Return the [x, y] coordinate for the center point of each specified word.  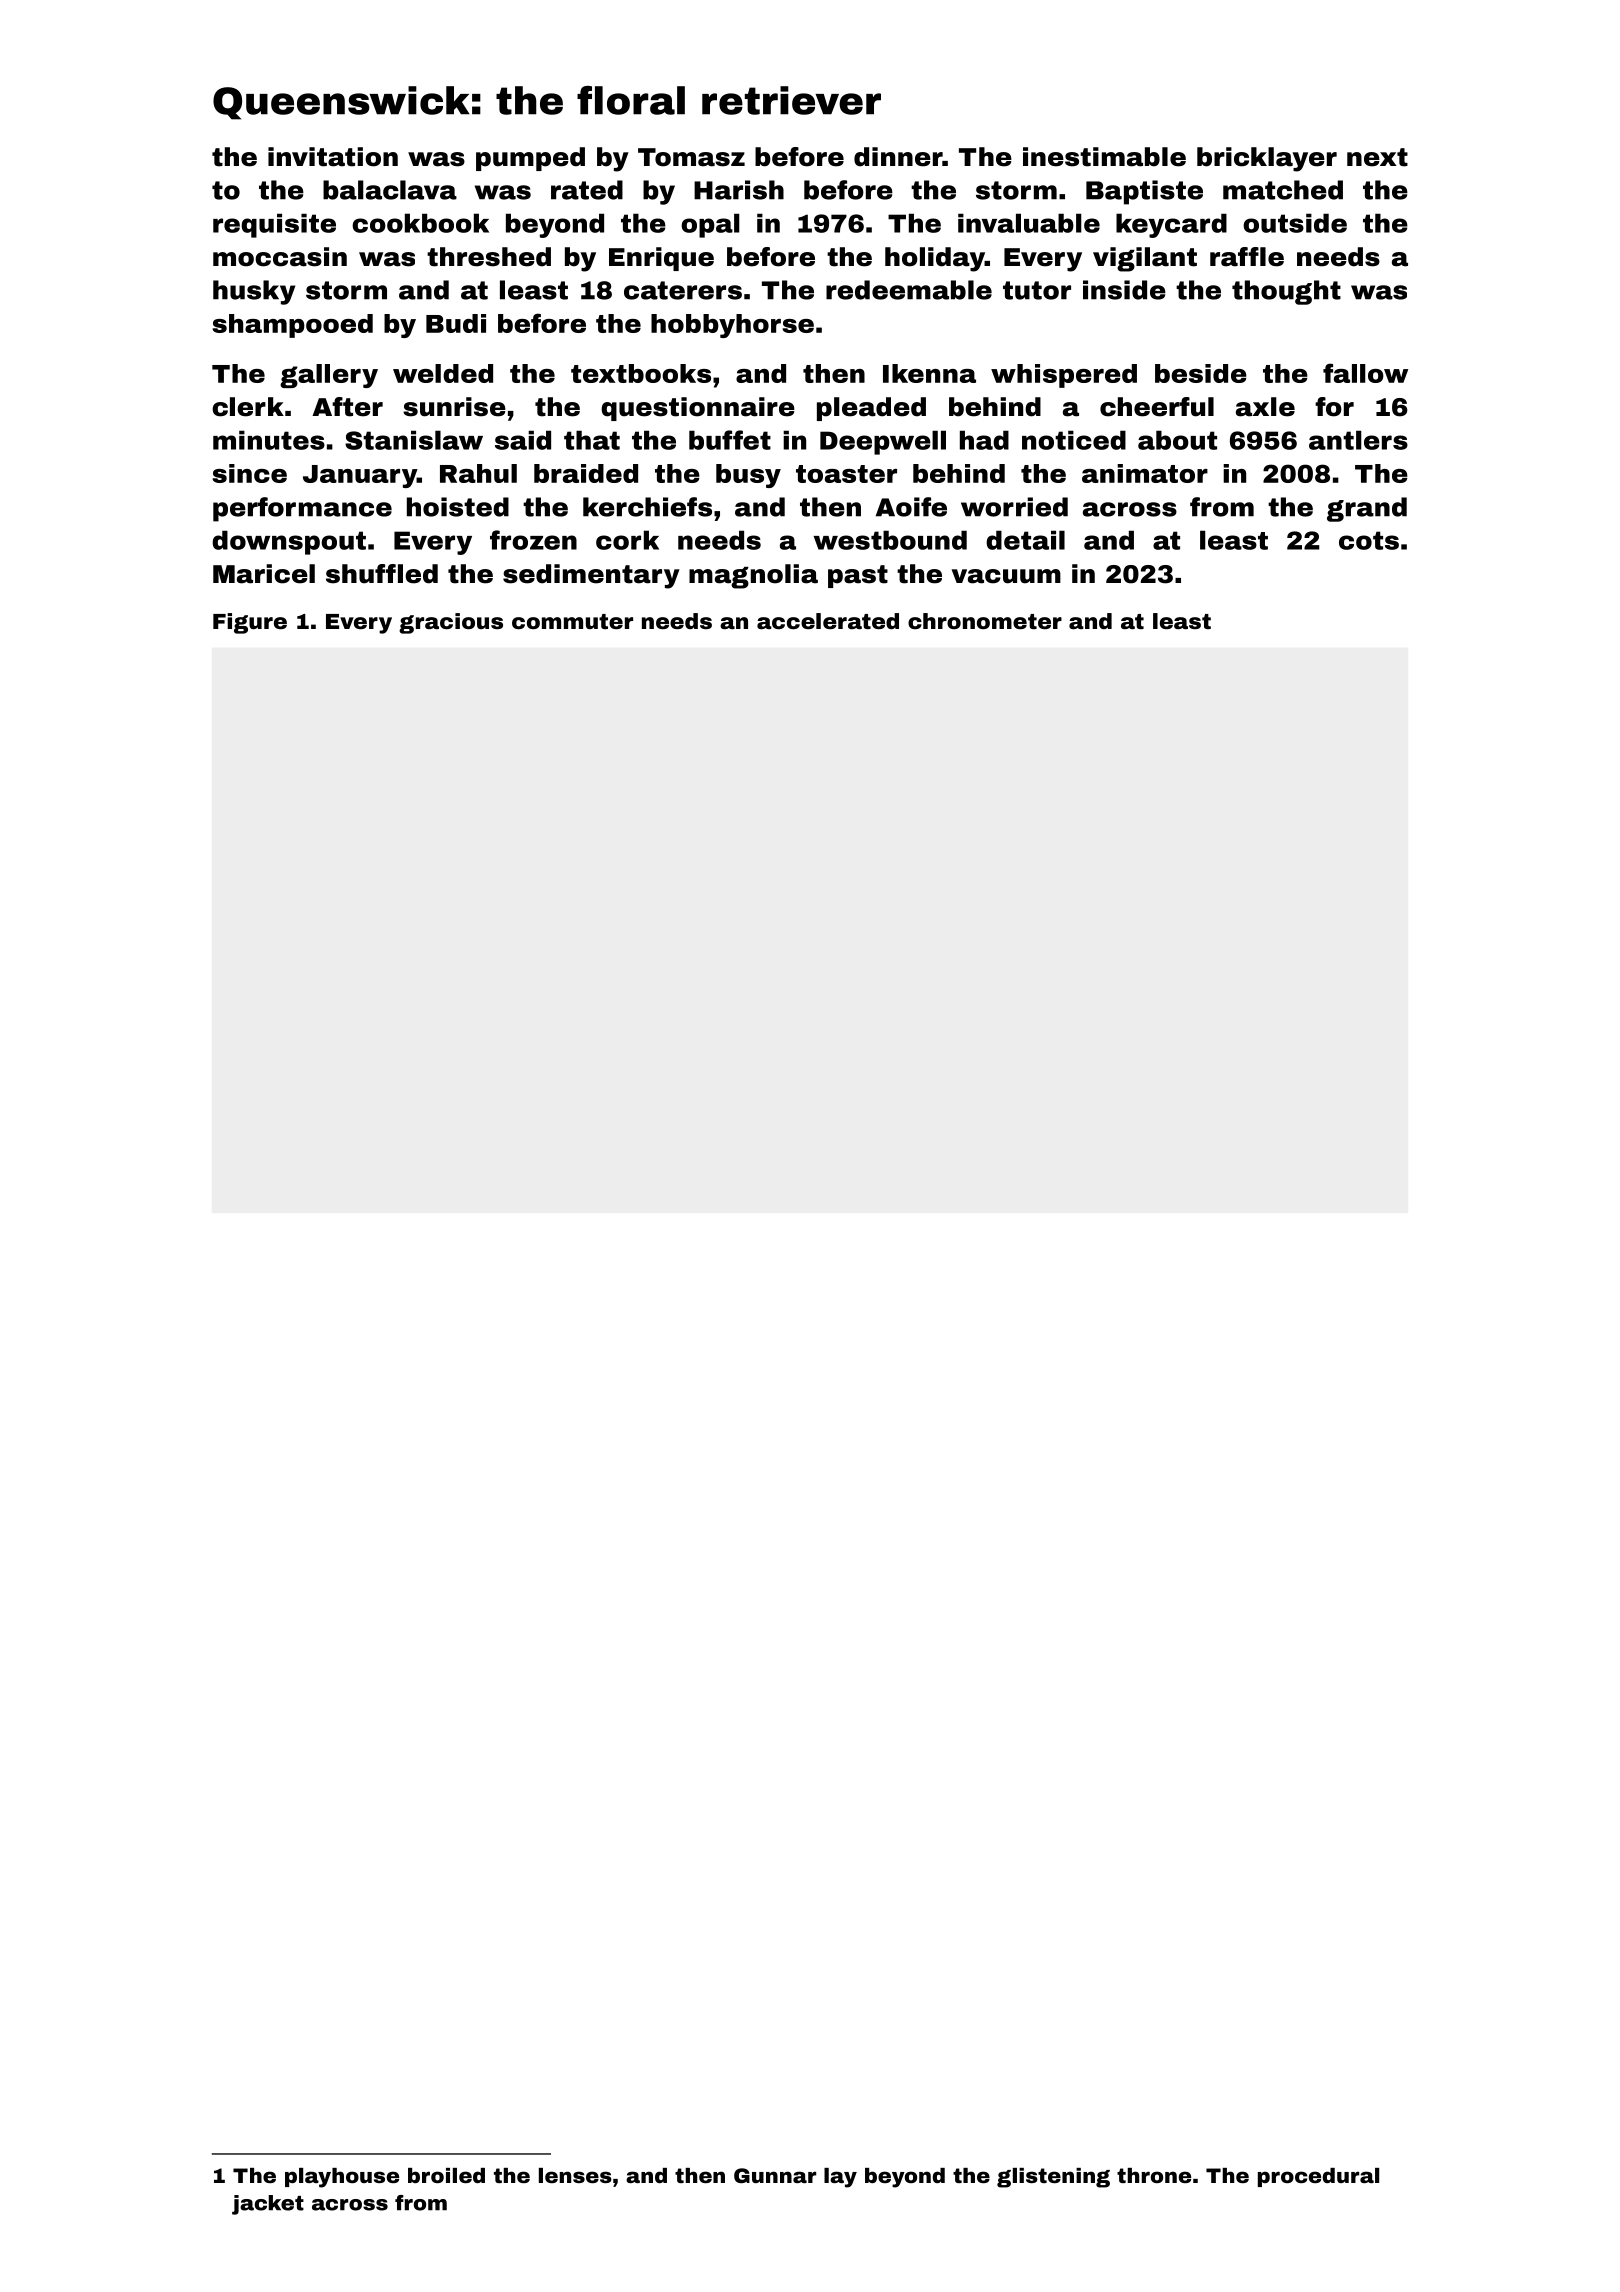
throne [1154, 2175]
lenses [575, 2175]
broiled [446, 2175]
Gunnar [775, 2175]
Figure [250, 623]
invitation [333, 157]
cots [1369, 540]
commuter [572, 622]
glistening [1053, 2178]
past [858, 576]
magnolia [753, 576]
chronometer [985, 621]
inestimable [1104, 157]
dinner [898, 157]
